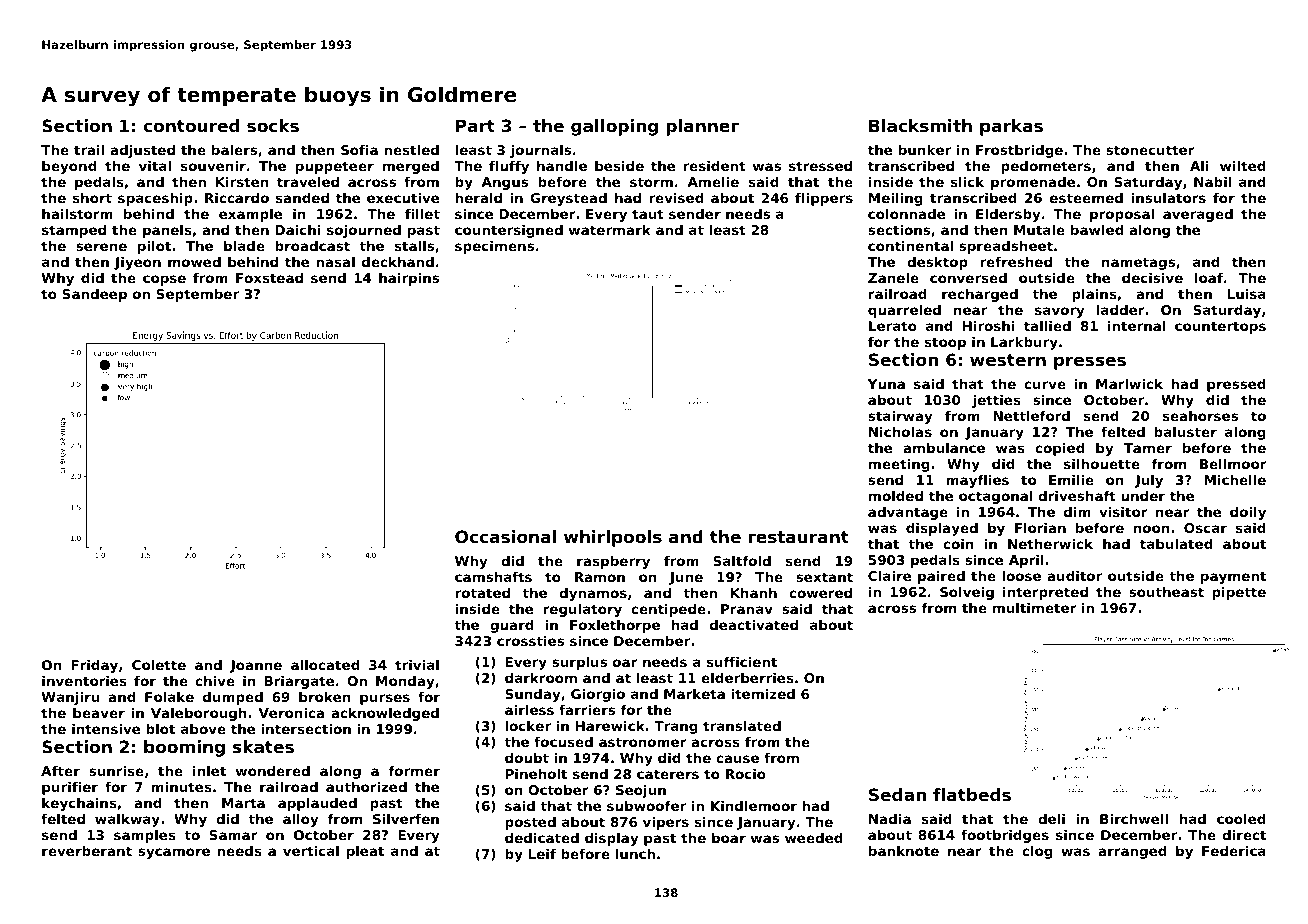  Describe the element at coordinates (366, 787) in the screenshot. I see `authorized` at that location.
